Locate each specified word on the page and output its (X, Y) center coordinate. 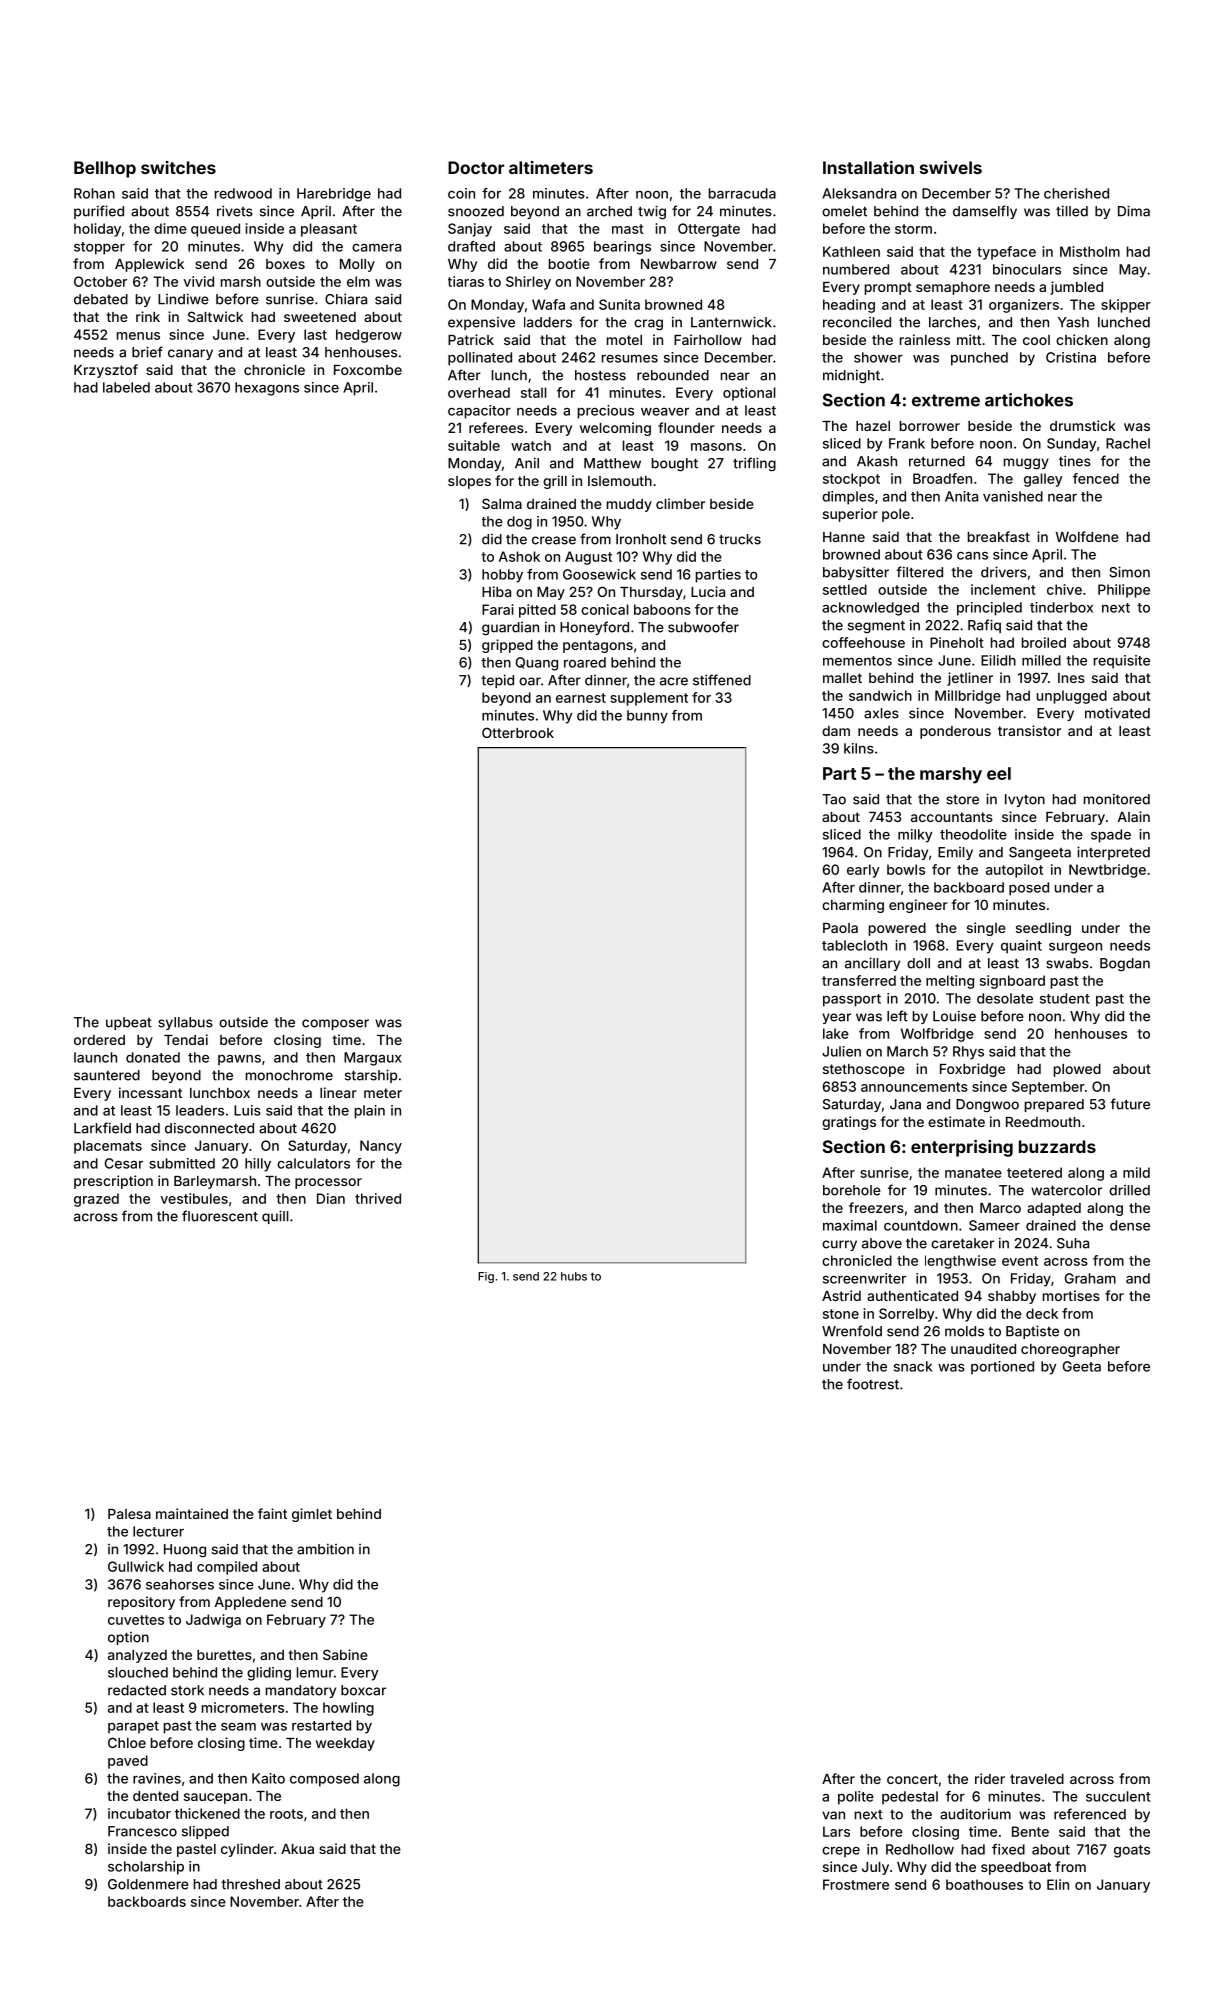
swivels (951, 167)
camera (376, 248)
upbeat (129, 1023)
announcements (914, 1087)
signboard (1012, 982)
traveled (1037, 1779)
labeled (126, 387)
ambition (325, 1549)
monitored (1117, 799)
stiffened (722, 680)
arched (609, 211)
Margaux (372, 1059)
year (836, 1018)
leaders (200, 1110)
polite (856, 1798)
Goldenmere (148, 1884)
